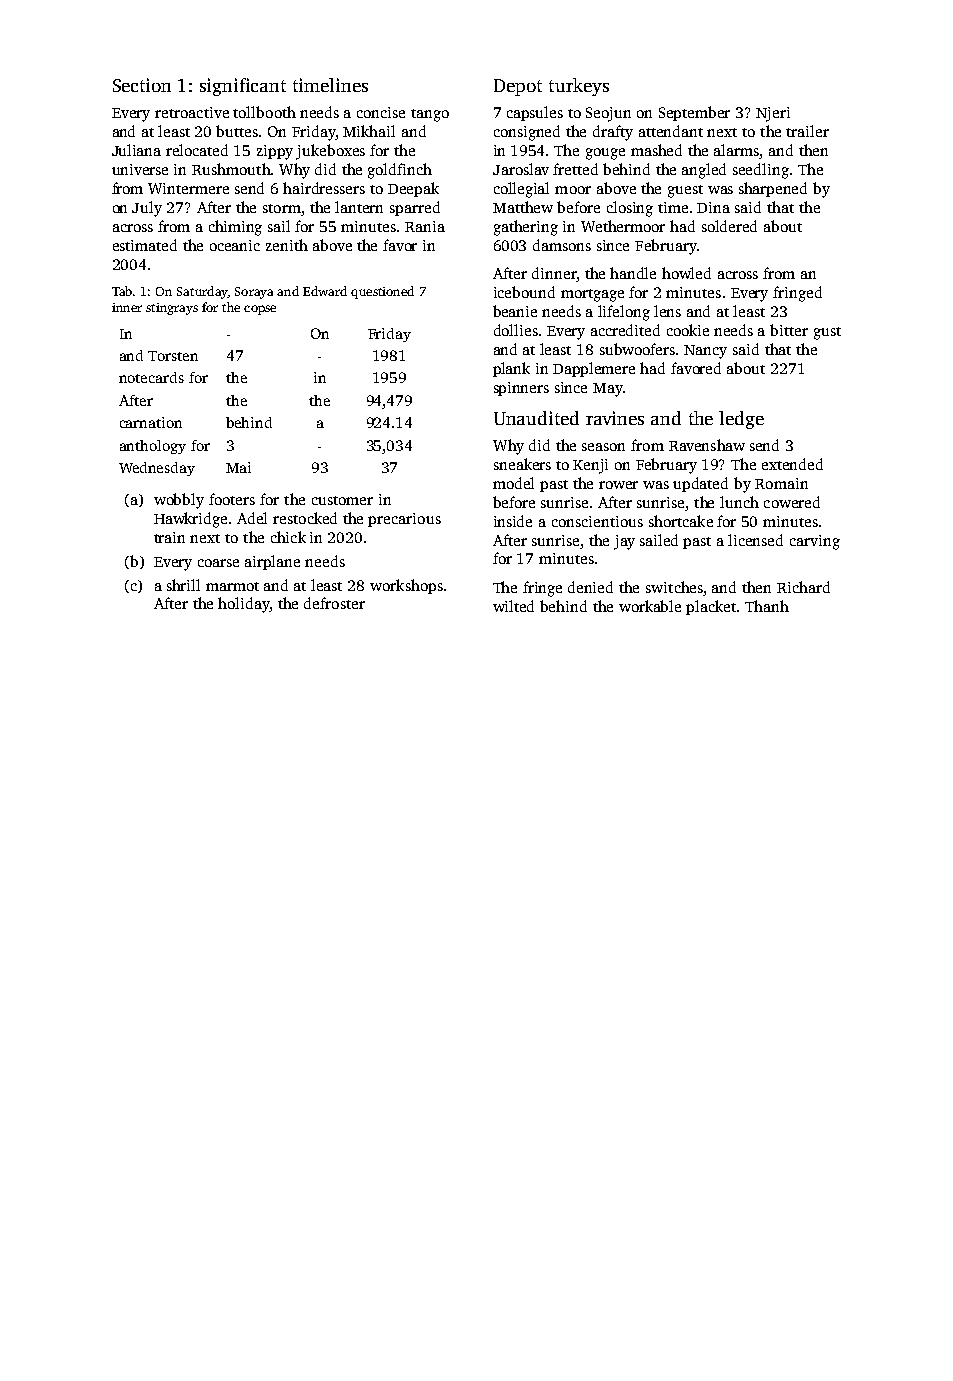  What do you see at coordinates (282, 208) in the document?
I see `storm` at bounding box center [282, 208].
